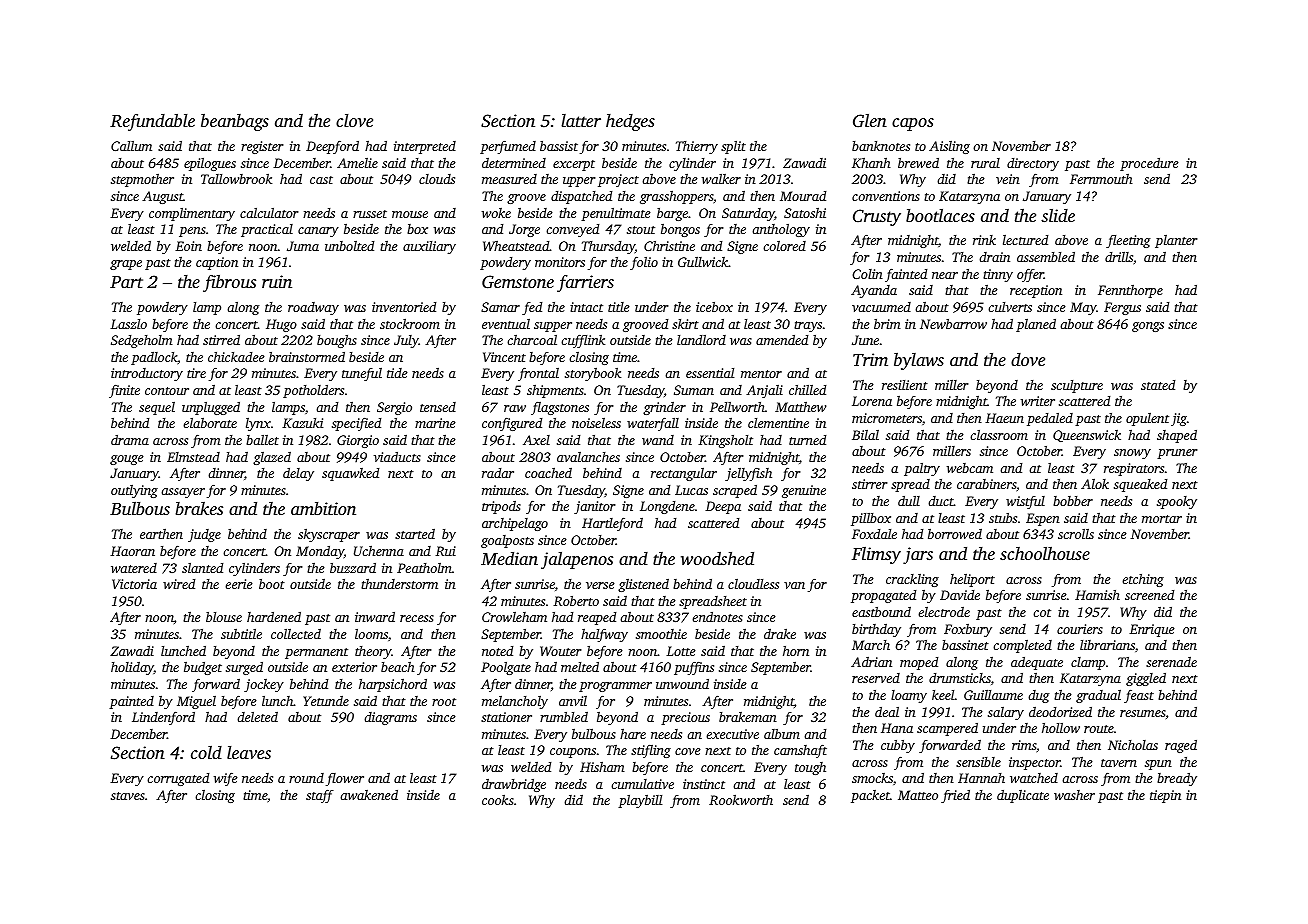 The width and height of the page is (1308, 924). What do you see at coordinates (564, 716) in the page?
I see `rumbled` at bounding box center [564, 716].
